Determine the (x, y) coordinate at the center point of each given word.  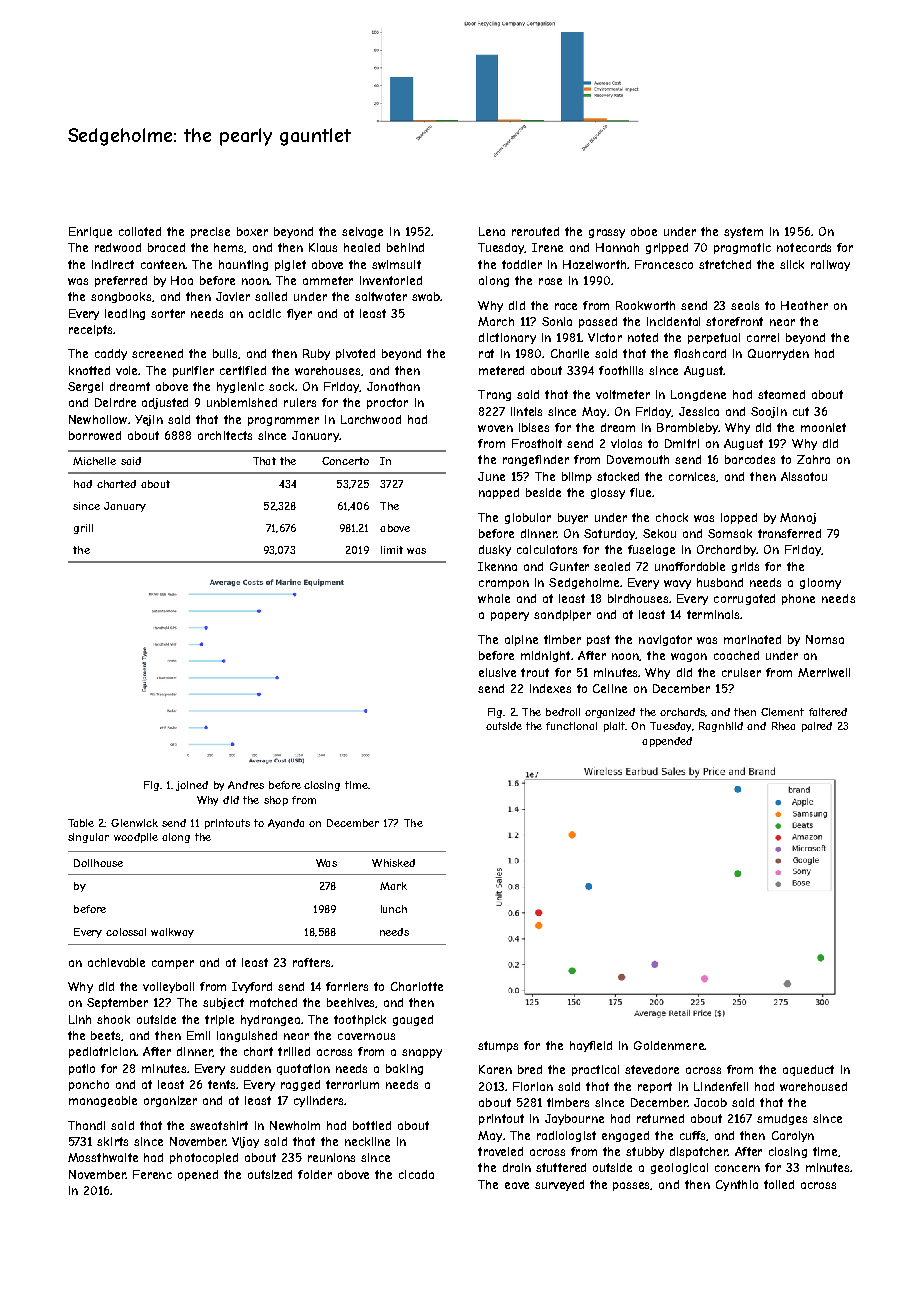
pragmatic (742, 248)
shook (113, 1019)
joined (192, 786)
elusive (497, 672)
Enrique (90, 232)
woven (495, 428)
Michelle (94, 461)
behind (405, 247)
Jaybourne (574, 1119)
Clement (782, 712)
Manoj (798, 518)
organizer (170, 1101)
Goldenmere (669, 1045)
